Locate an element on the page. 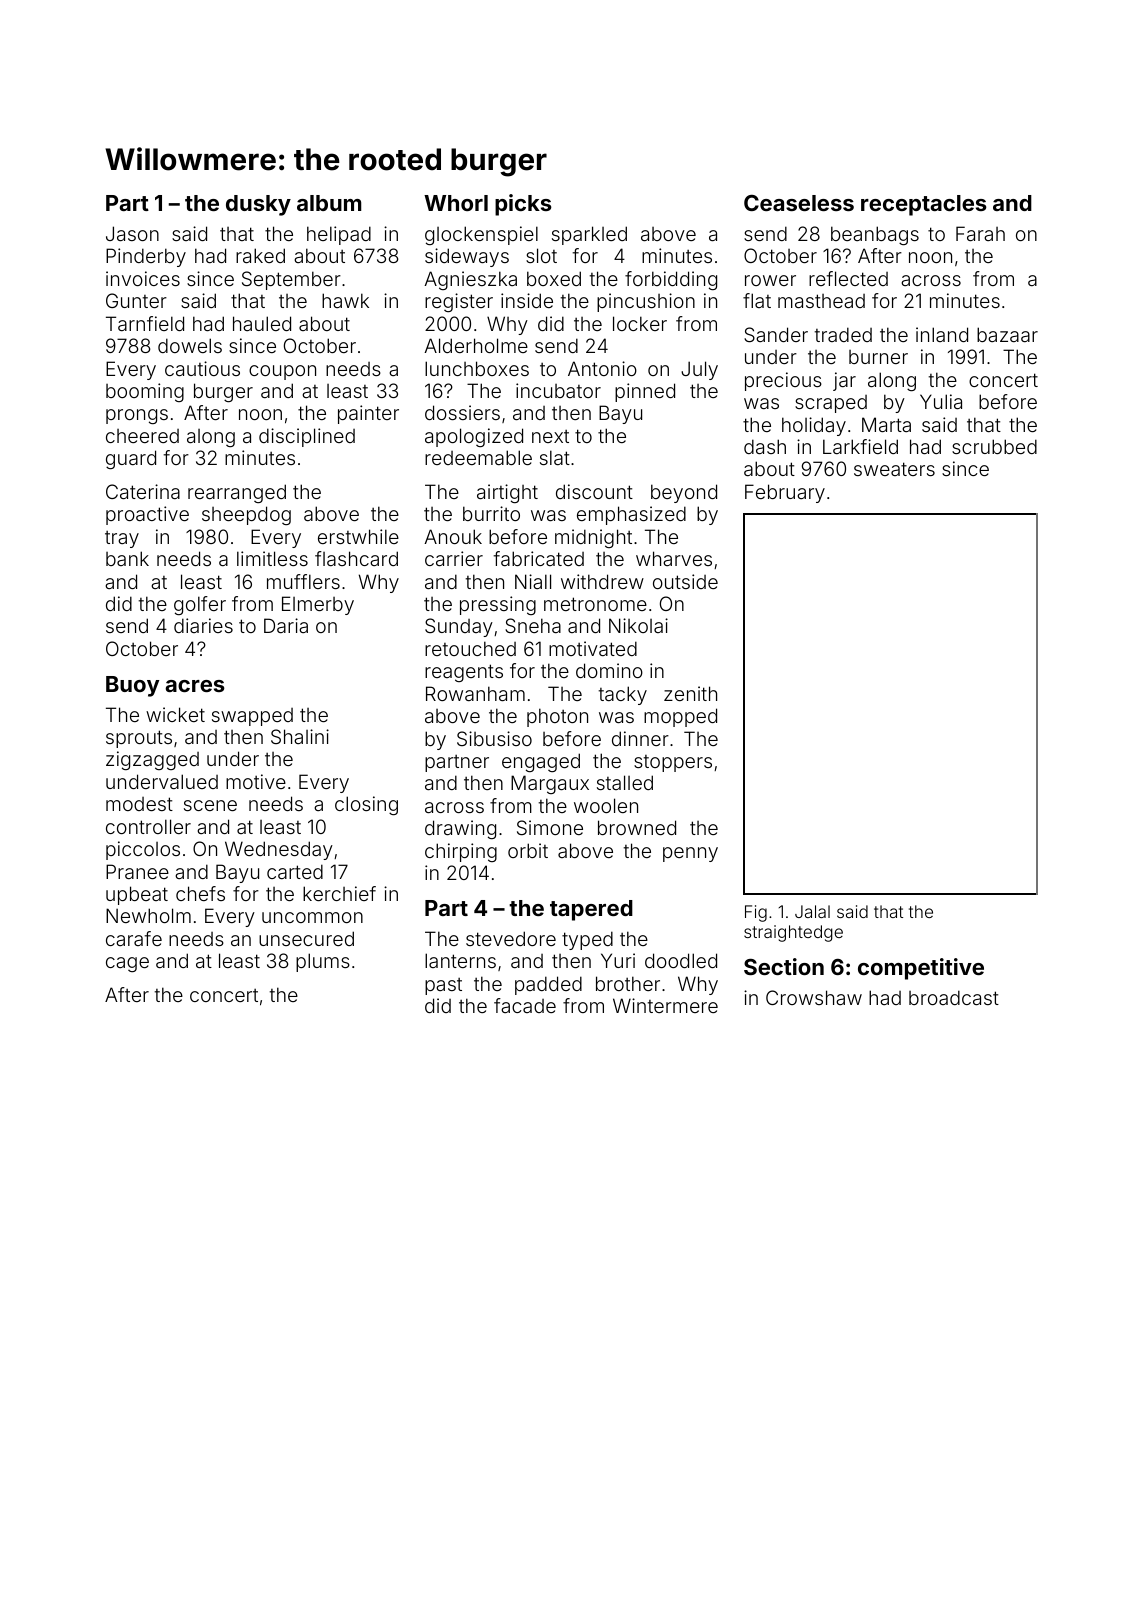 This page has width=1143, height=1616. register is located at coordinates (459, 302).
